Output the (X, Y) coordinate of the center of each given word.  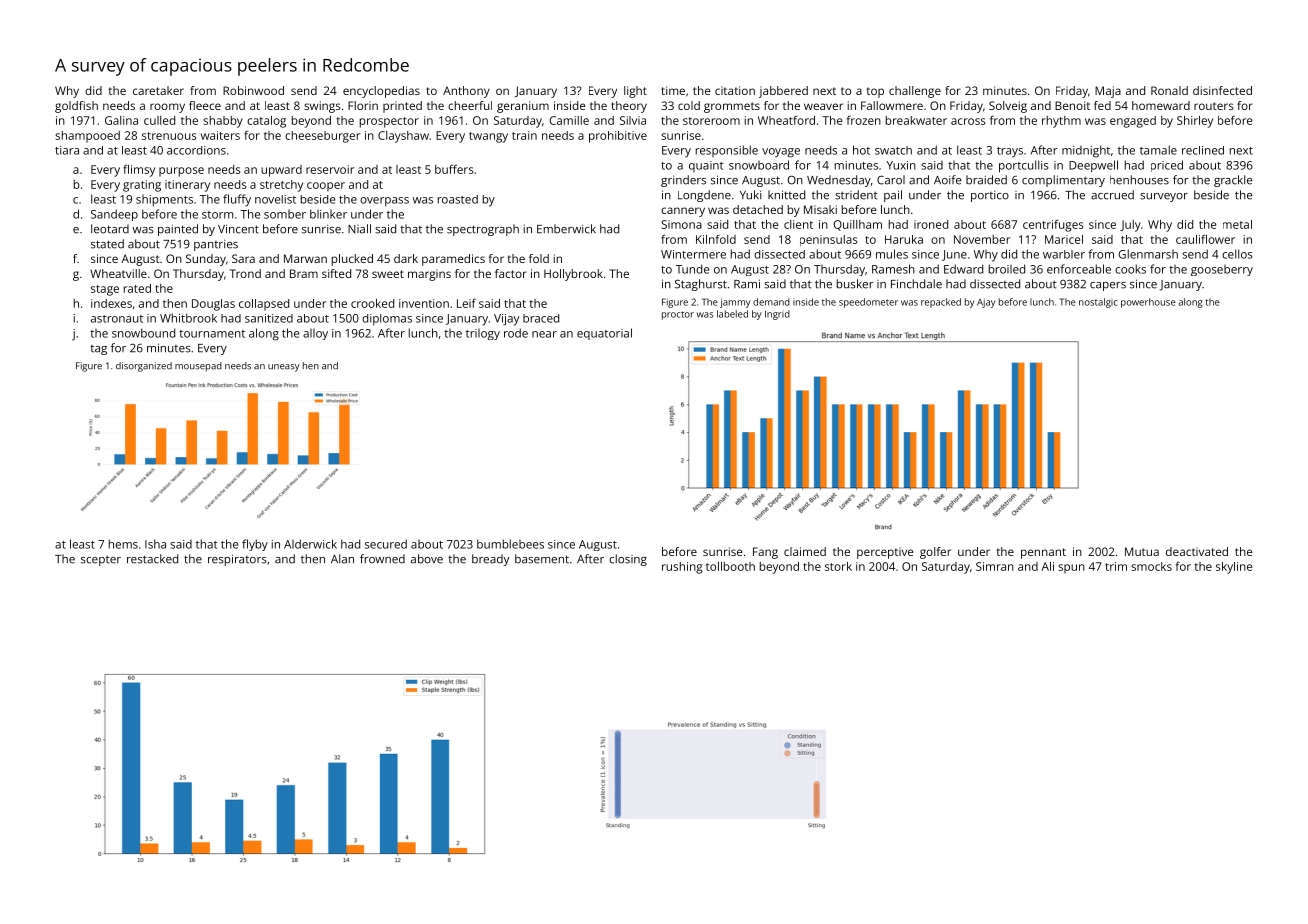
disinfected (1222, 90)
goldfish (76, 107)
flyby (255, 545)
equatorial (604, 334)
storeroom (711, 121)
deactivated (1197, 551)
